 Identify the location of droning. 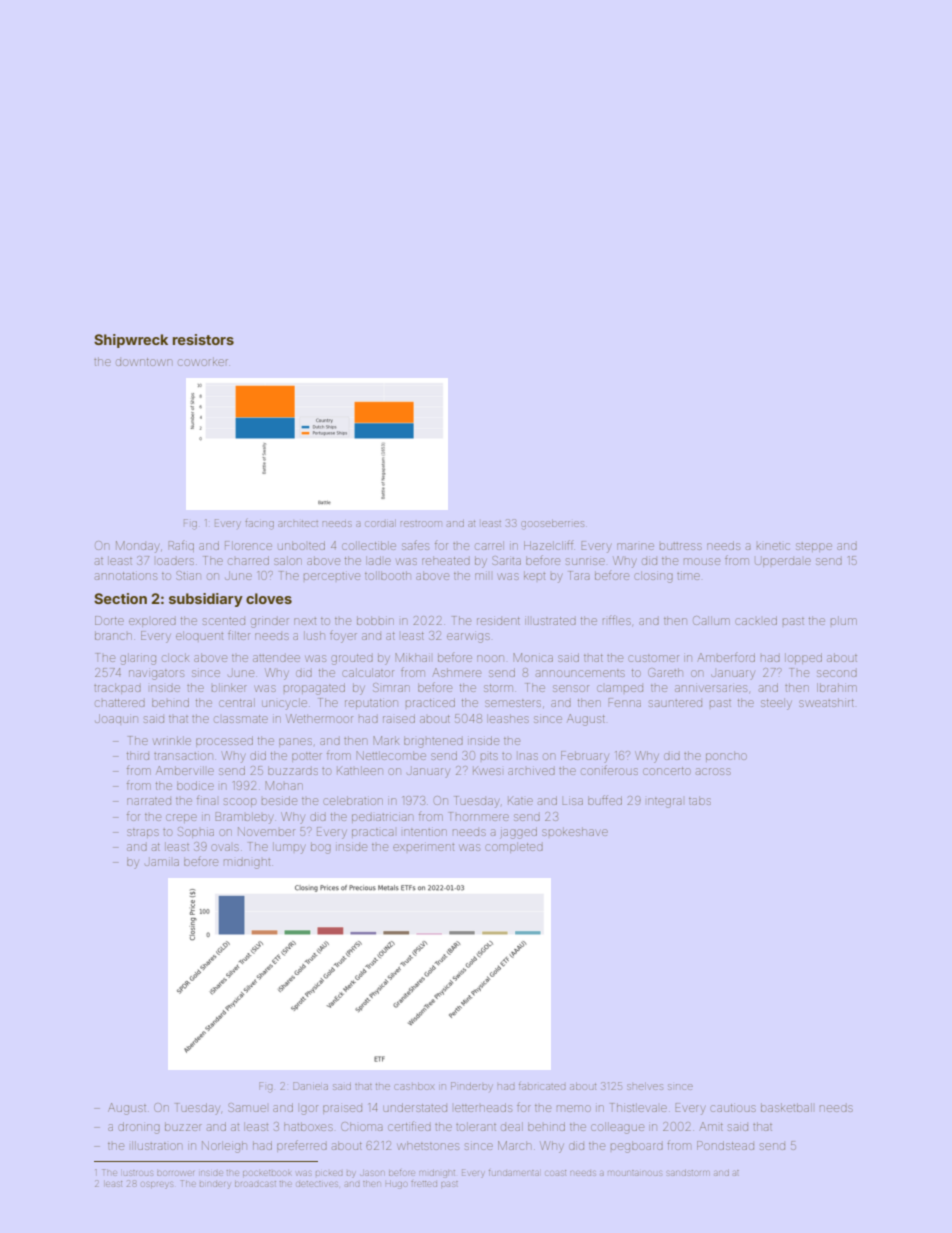
(139, 1128).
